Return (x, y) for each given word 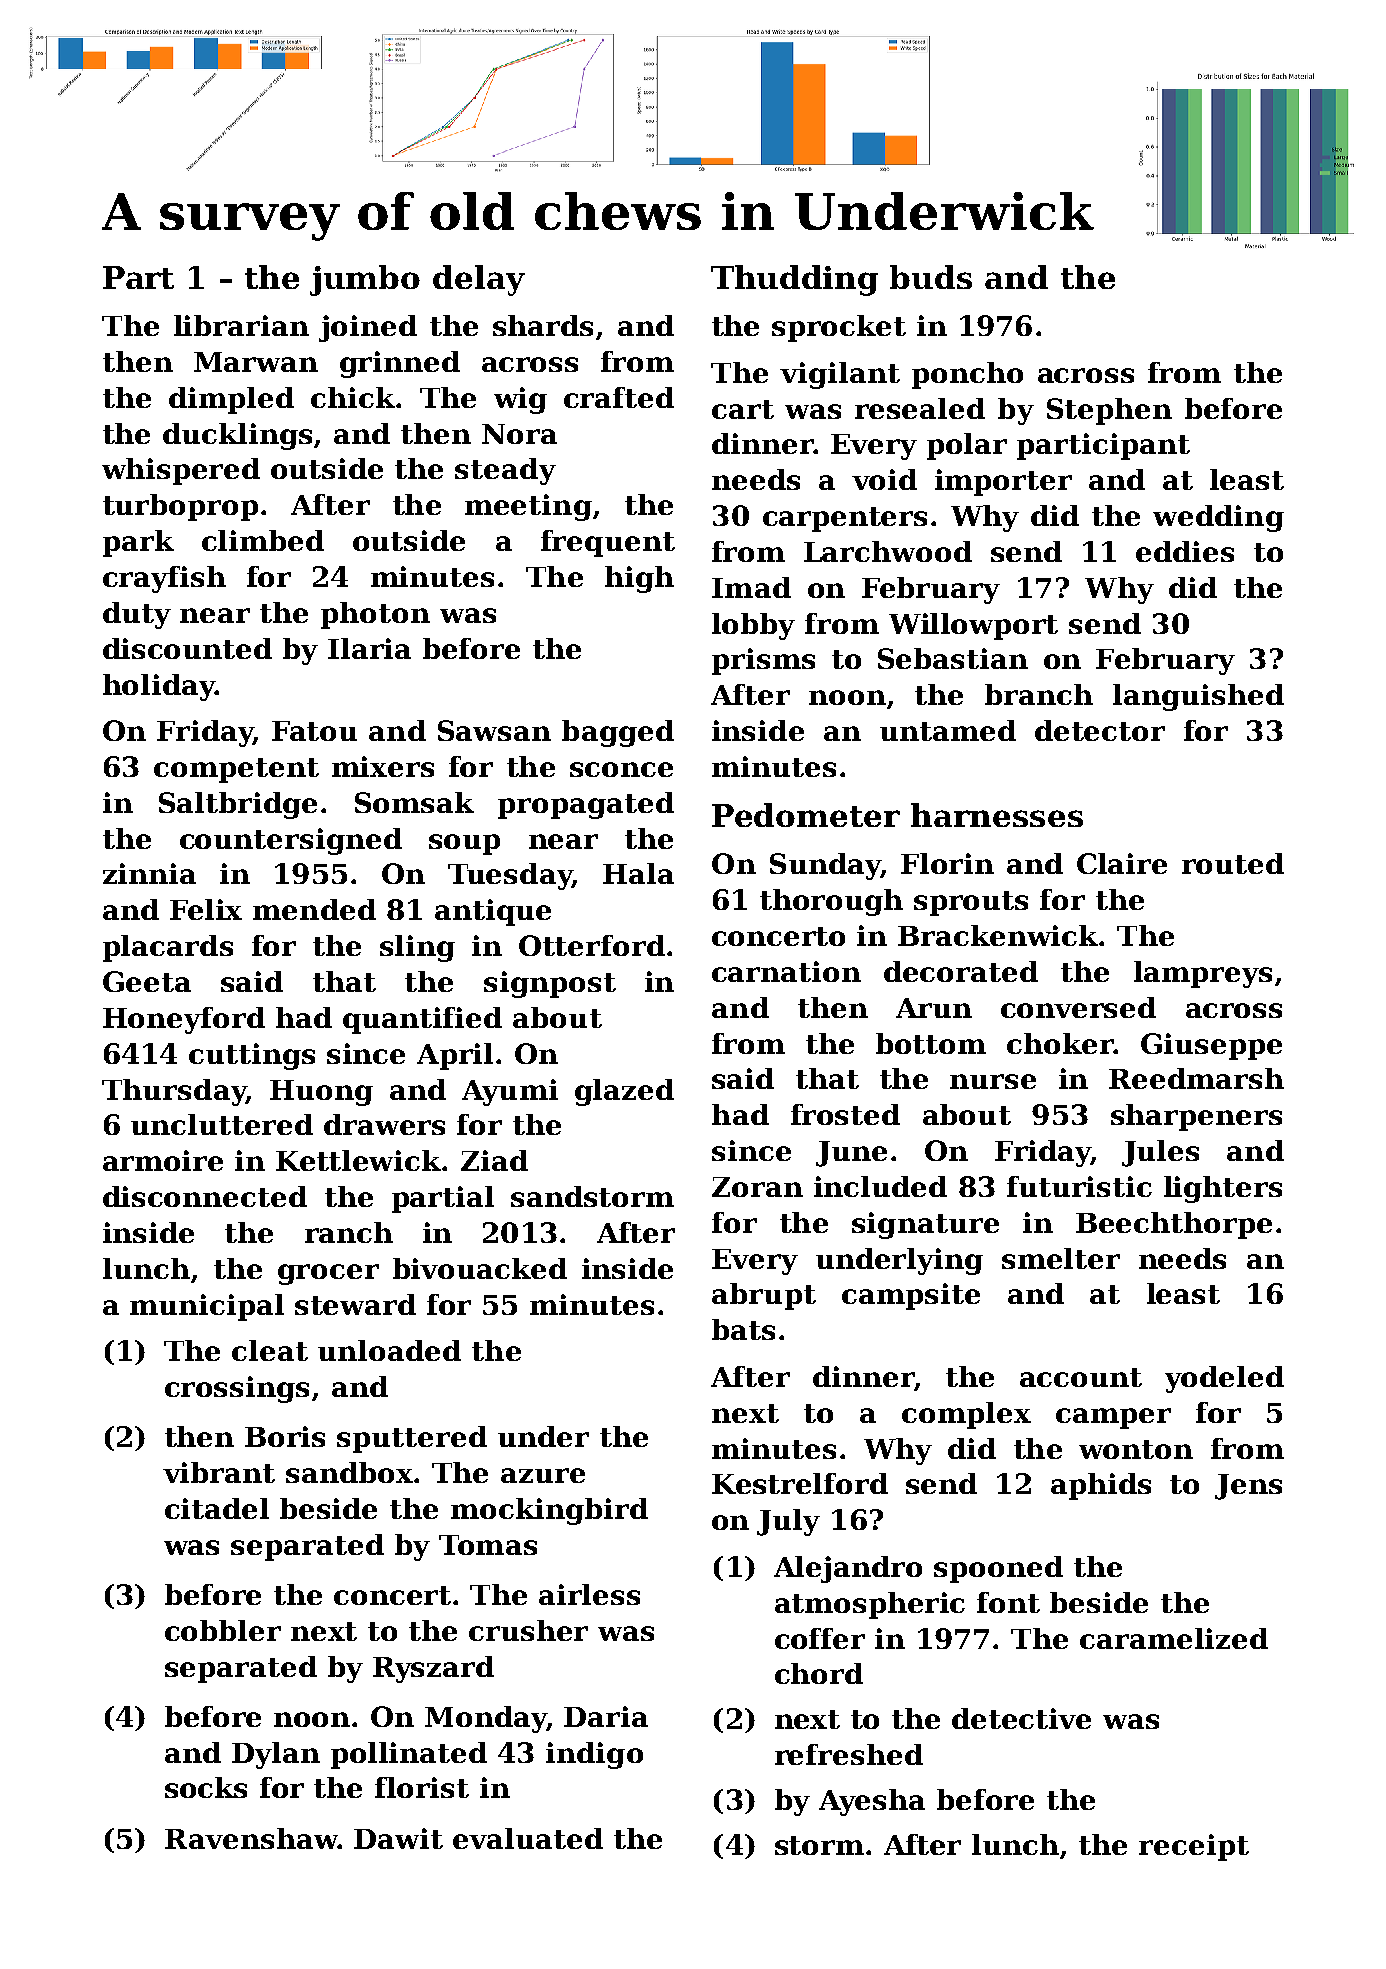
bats (743, 1329)
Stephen (1109, 411)
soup (464, 844)
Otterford (592, 945)
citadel (217, 1508)
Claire (1122, 863)
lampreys (1203, 974)
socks (206, 1787)
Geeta (147, 981)
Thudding (794, 280)
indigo (594, 1755)
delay (479, 280)
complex (966, 1415)
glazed (624, 1092)
